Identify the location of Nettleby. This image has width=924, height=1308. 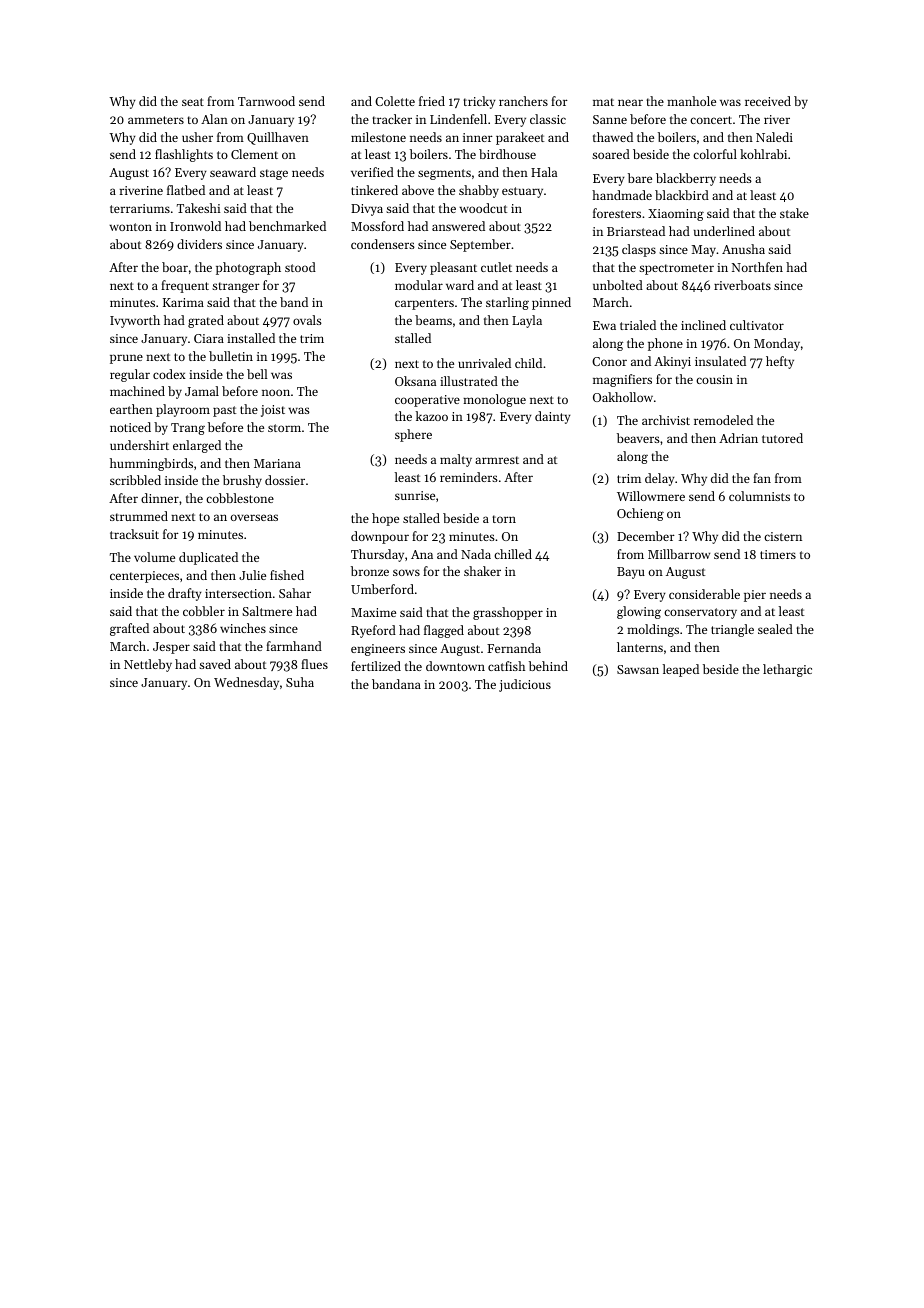
(148, 665).
